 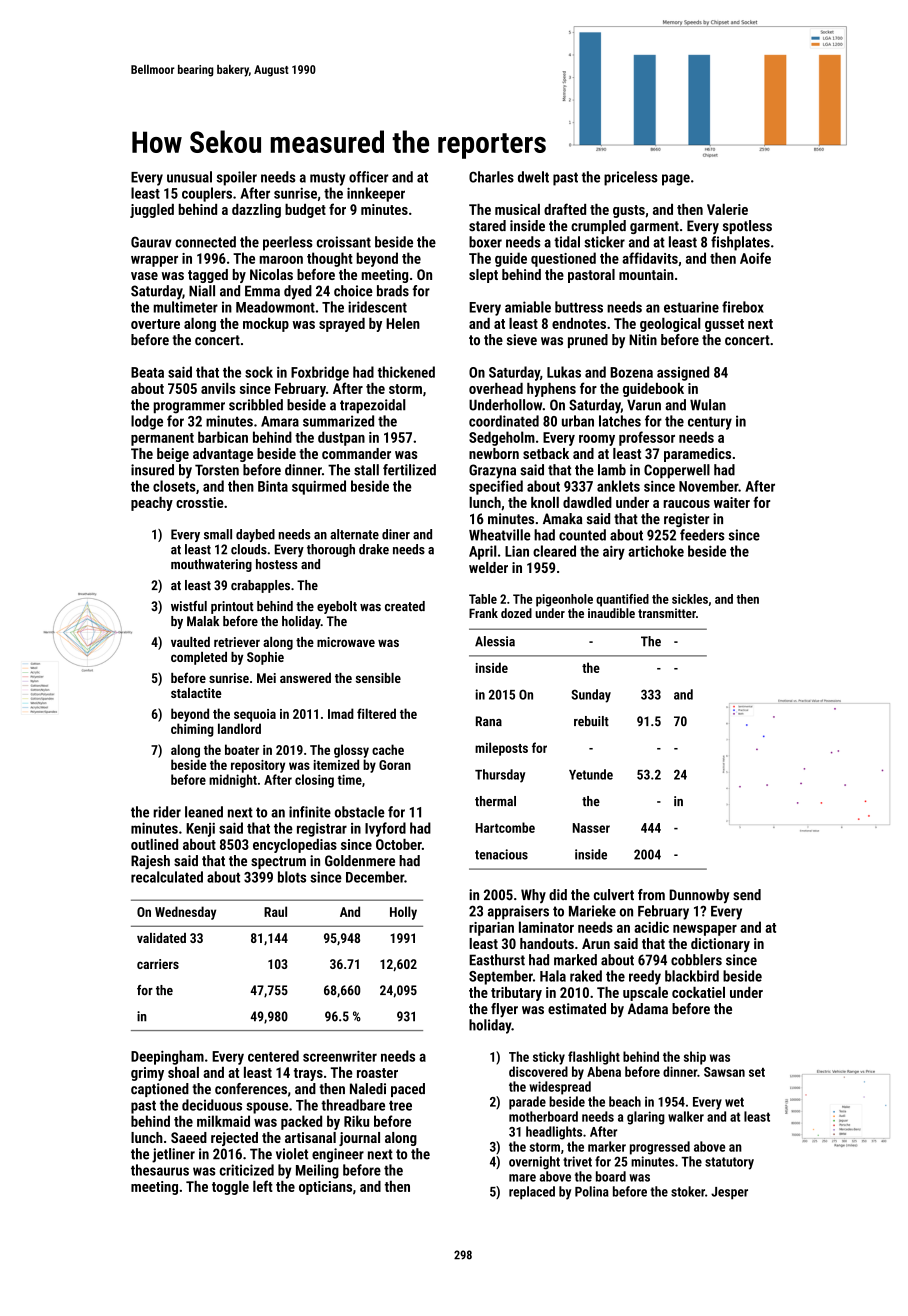 I want to click on replaced, so click(x=532, y=1193).
